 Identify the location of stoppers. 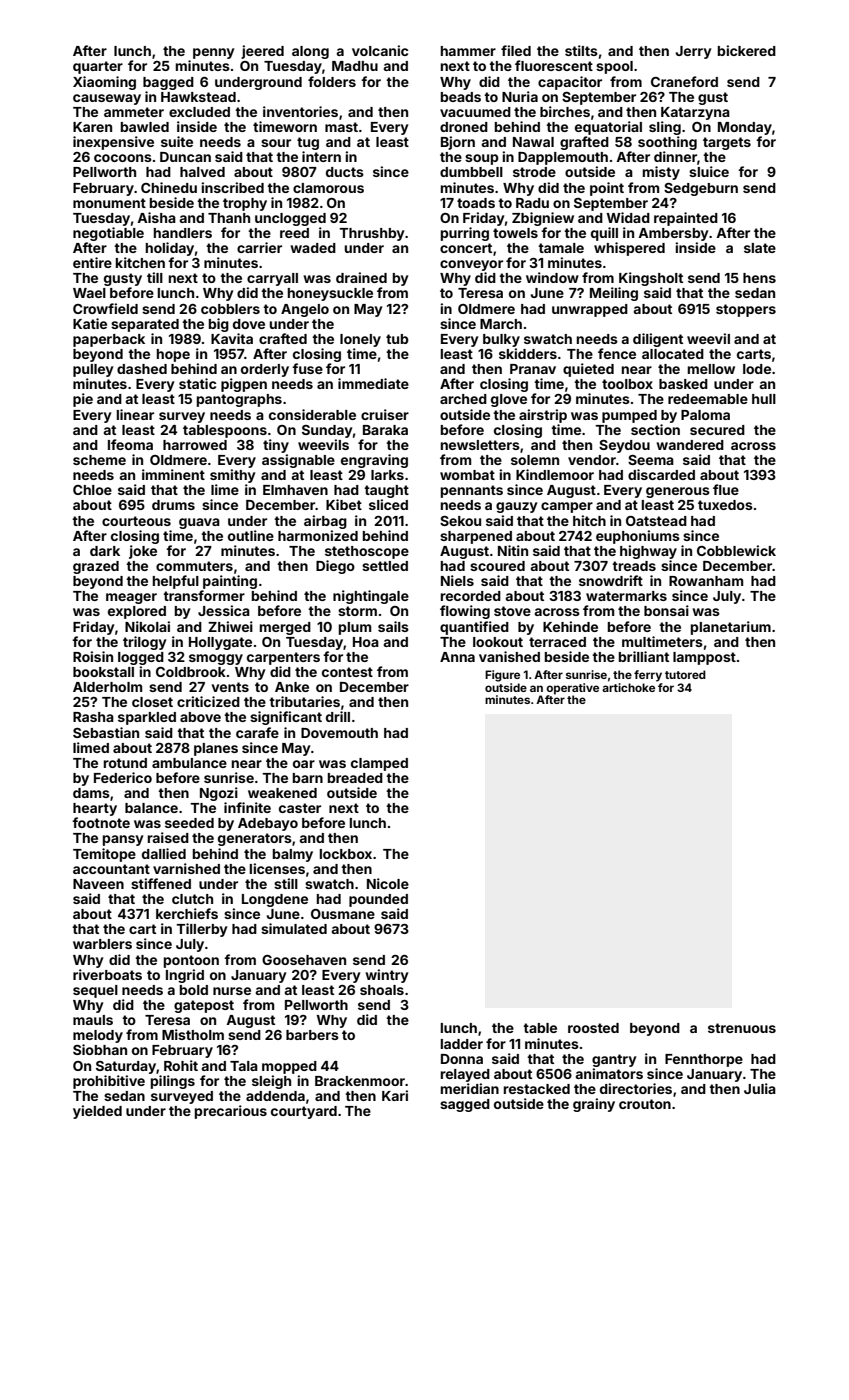
(746, 310).
